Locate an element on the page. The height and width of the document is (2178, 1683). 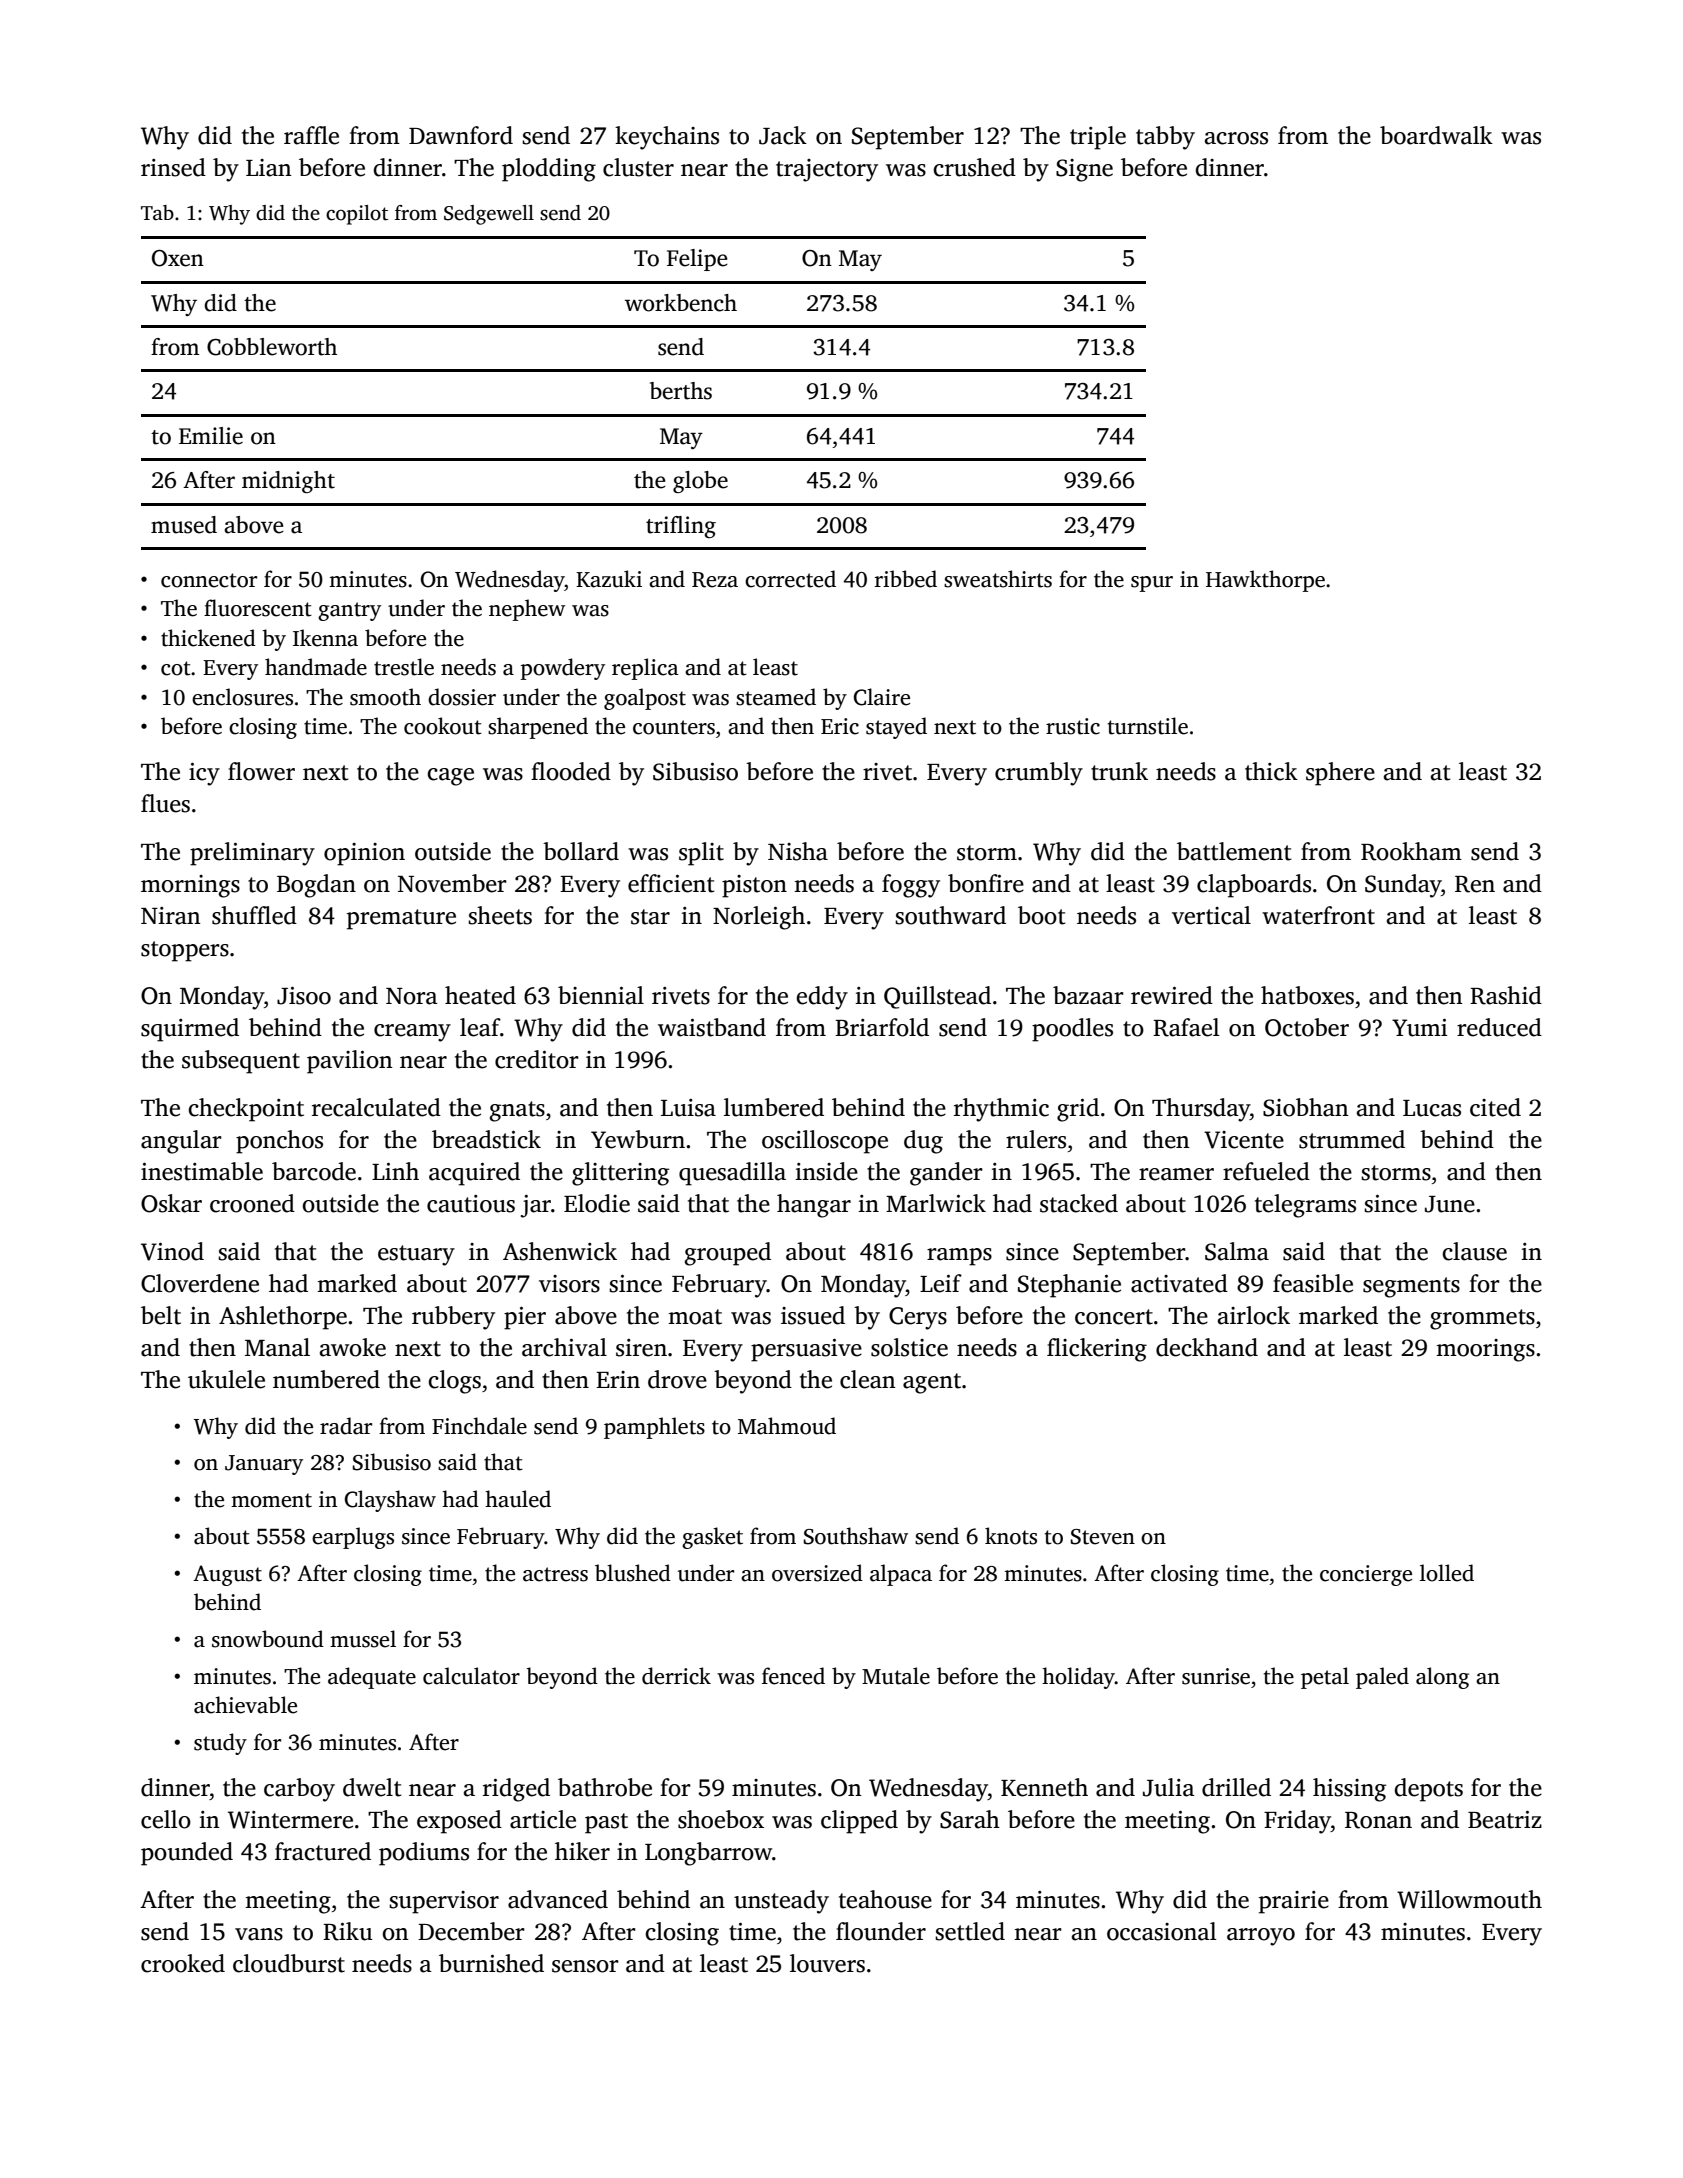
checkpoint is located at coordinates (246, 1110).
